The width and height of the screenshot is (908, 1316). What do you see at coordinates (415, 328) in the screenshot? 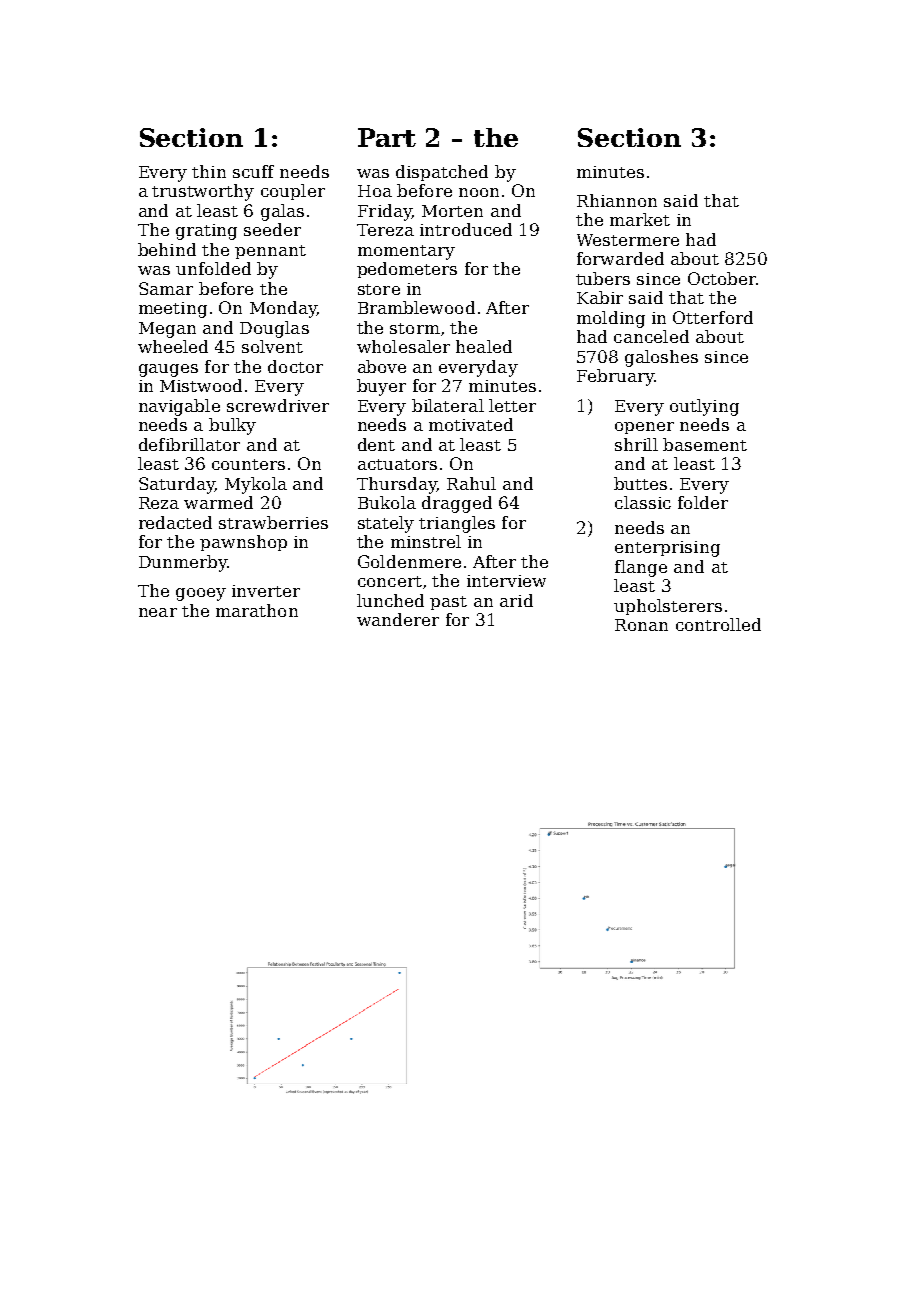
I see `storm` at bounding box center [415, 328].
